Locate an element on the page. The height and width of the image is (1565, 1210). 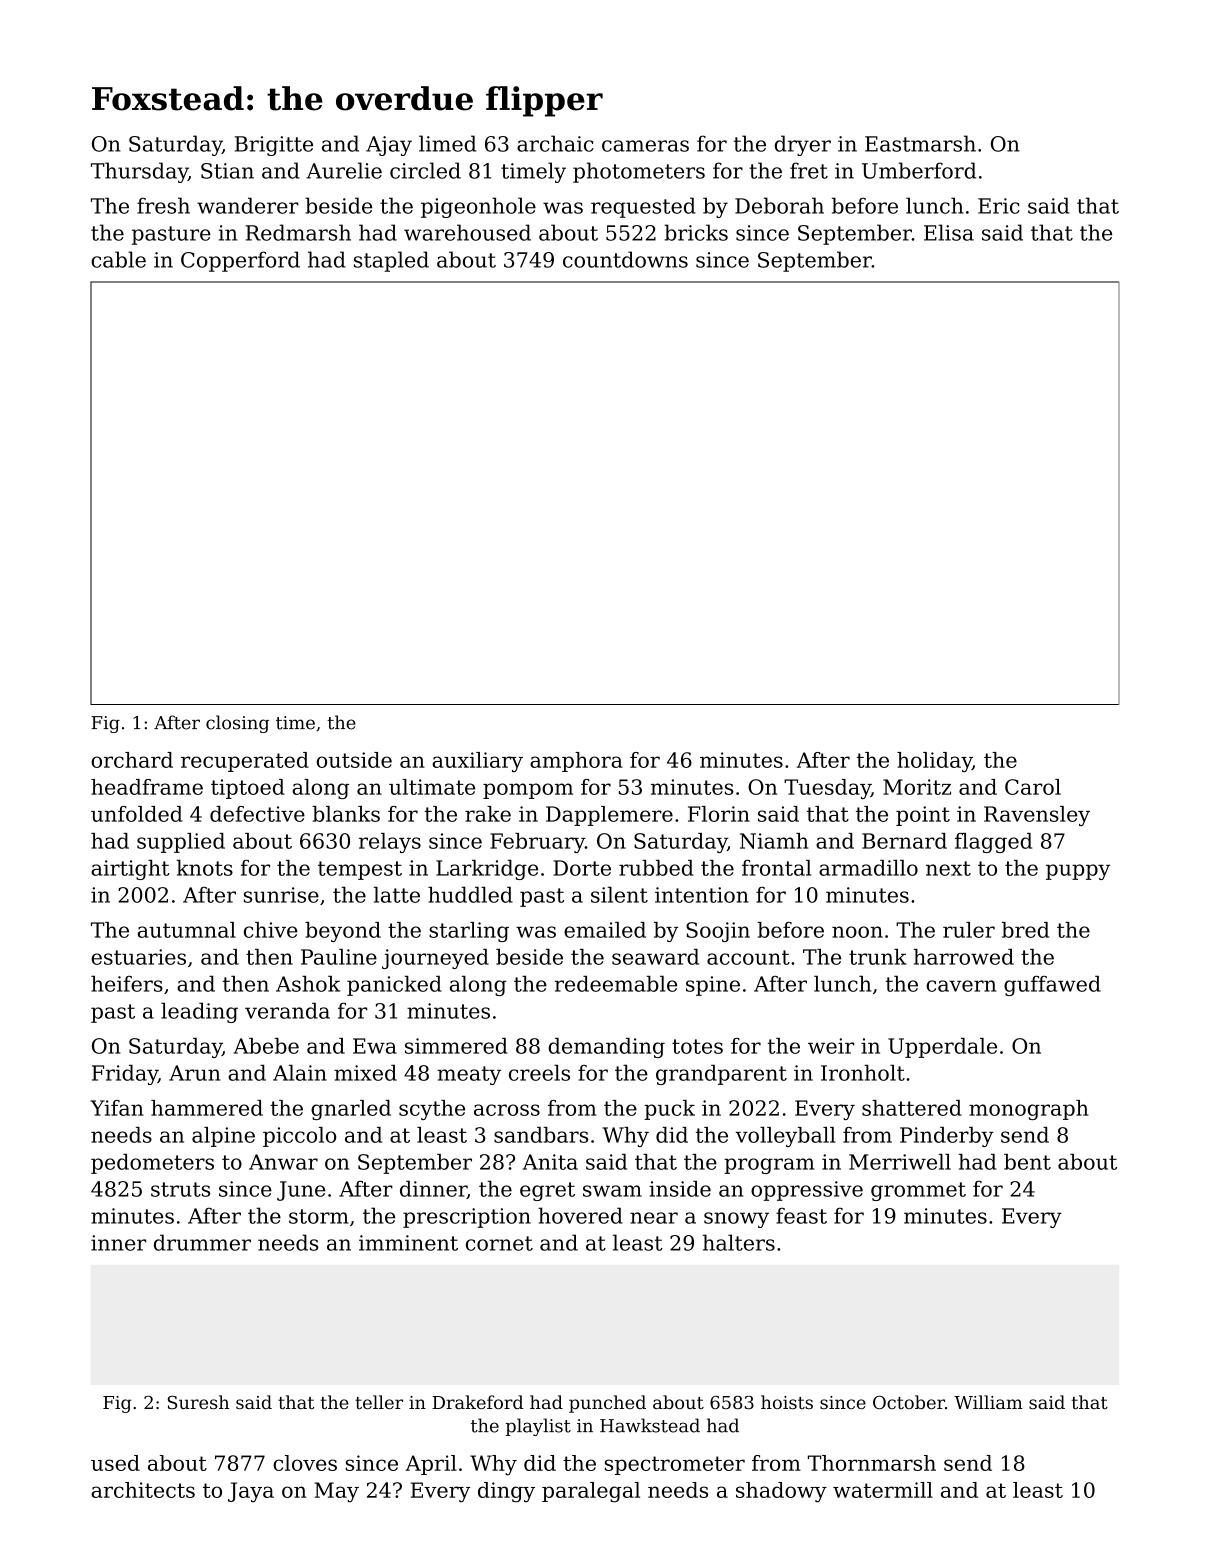
scythe is located at coordinates (432, 1110).
